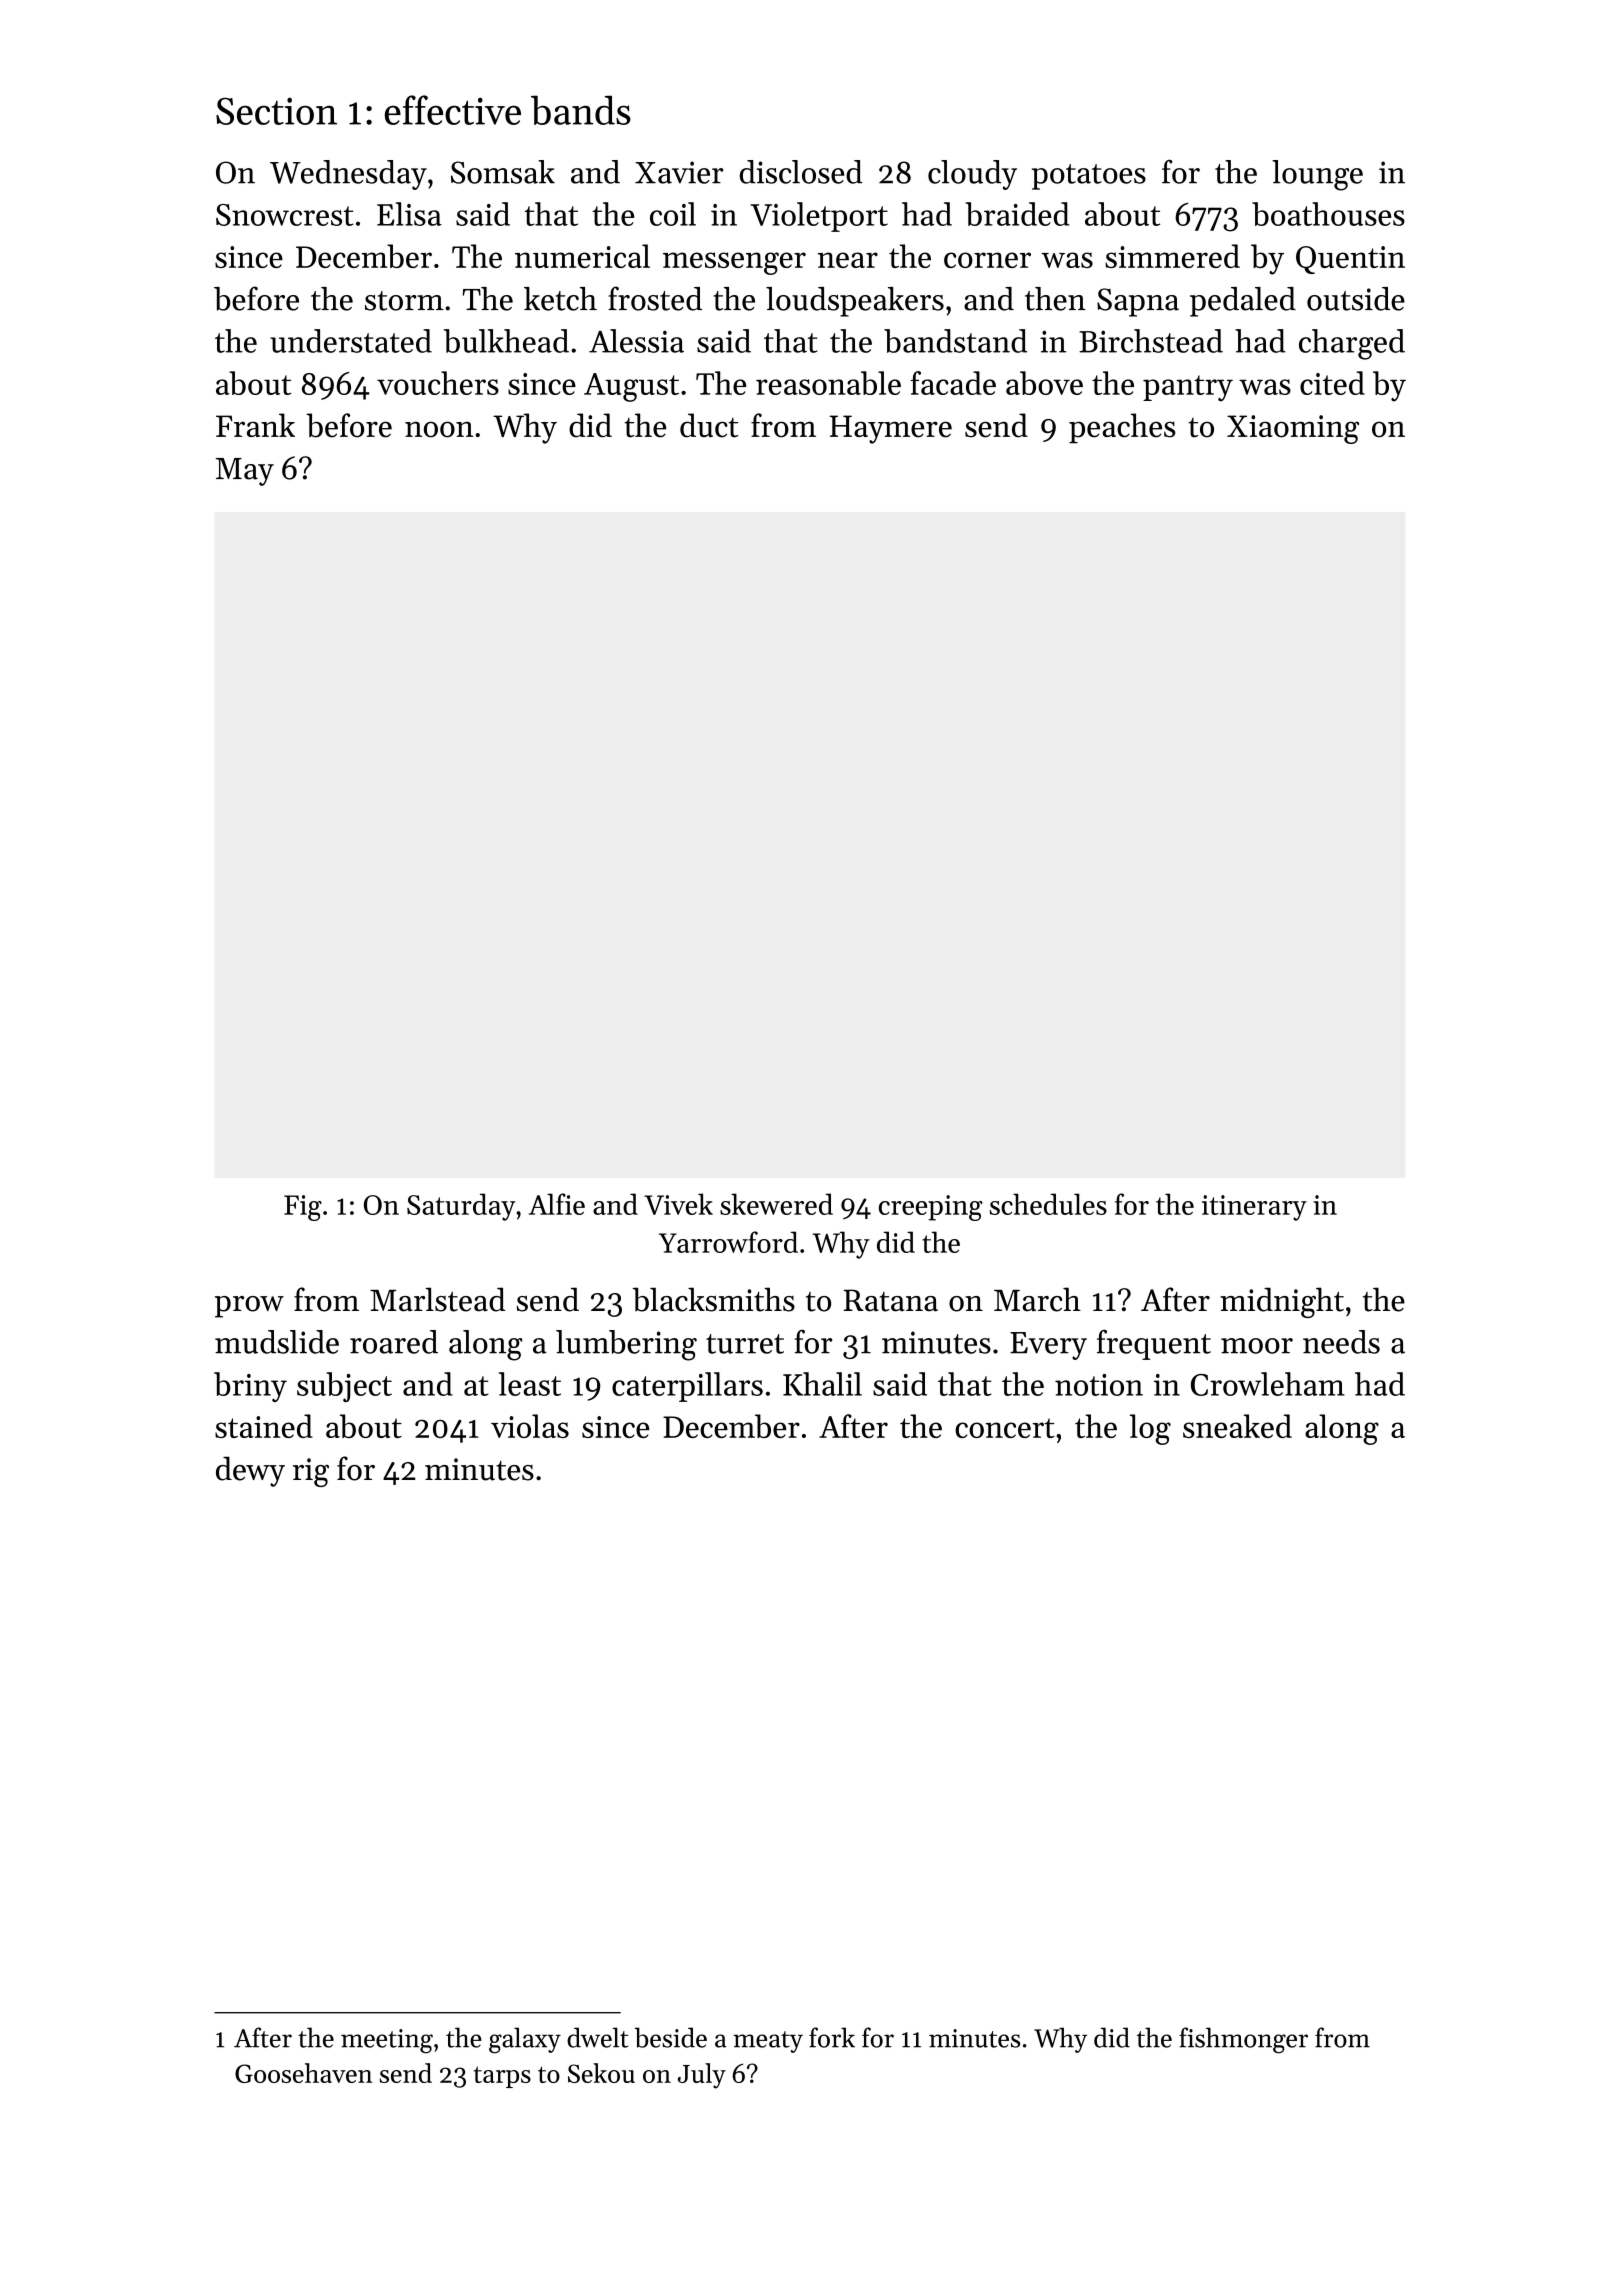 The width and height of the image is (1620, 2292). Describe the element at coordinates (709, 425) in the image. I see `duct` at that location.
